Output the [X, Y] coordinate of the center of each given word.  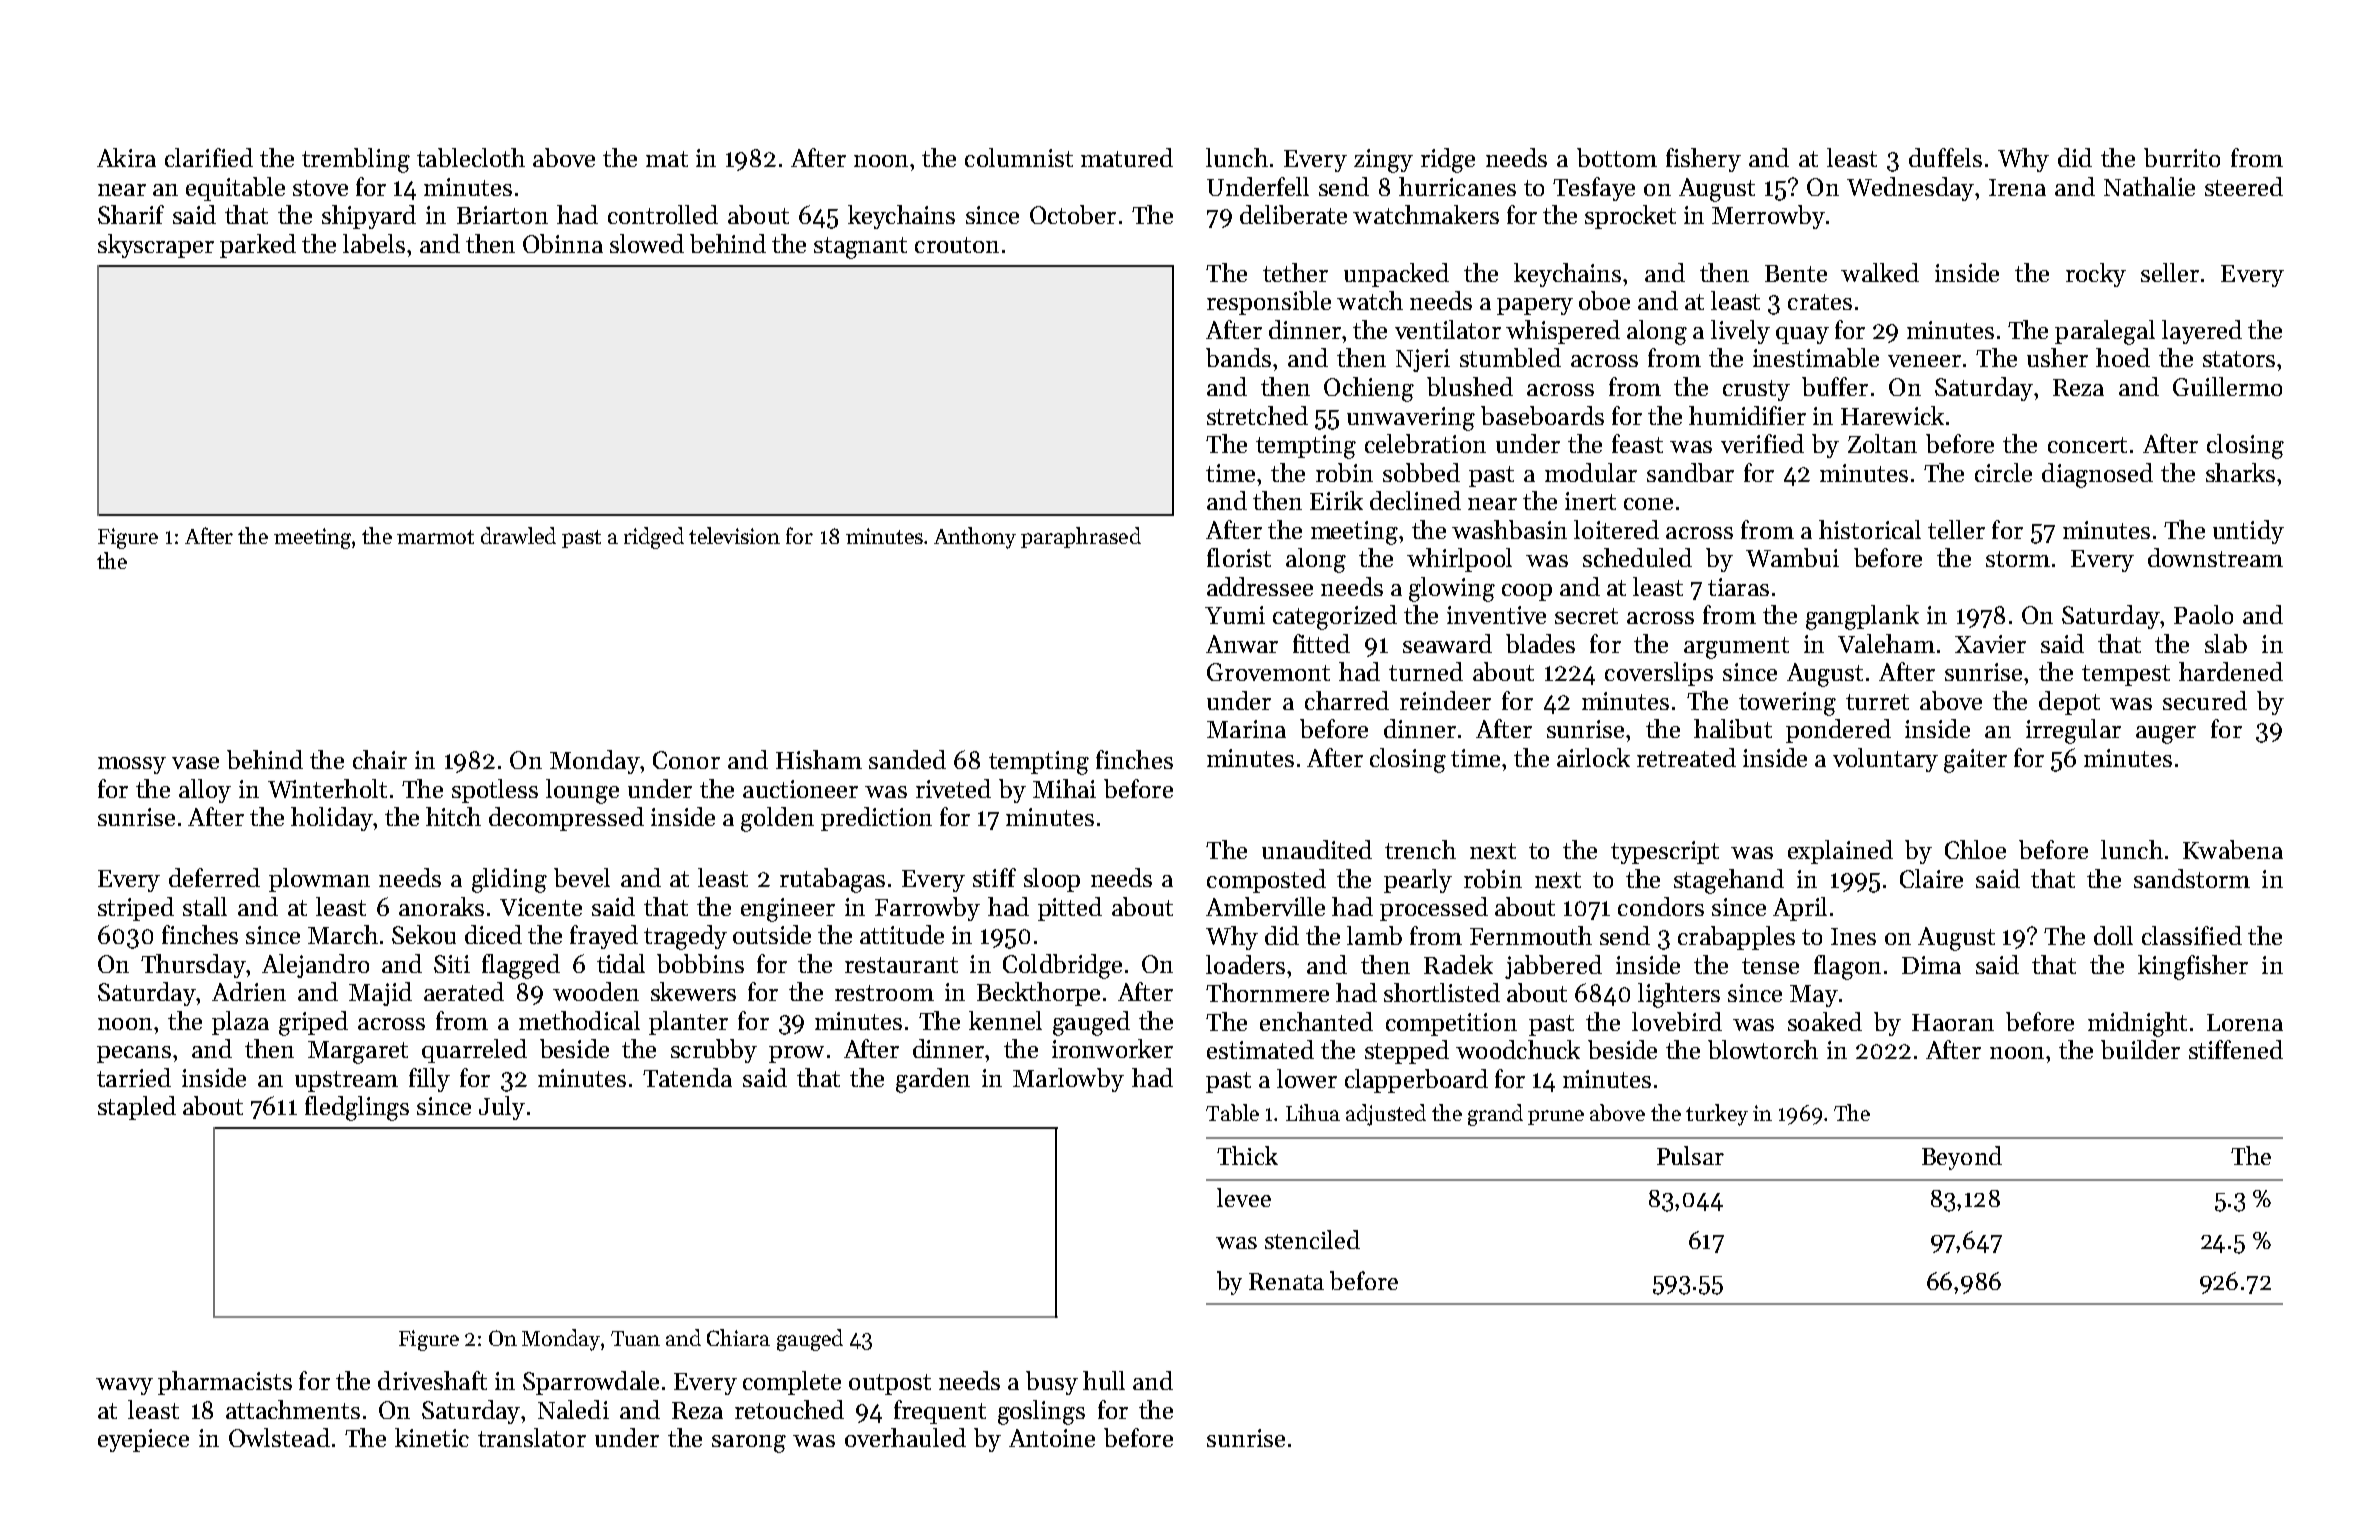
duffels [1945, 157]
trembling [356, 160]
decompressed [566, 819]
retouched [789, 1409]
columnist [1019, 157]
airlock [1593, 757]
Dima [1931, 965]
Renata [1286, 1281]
